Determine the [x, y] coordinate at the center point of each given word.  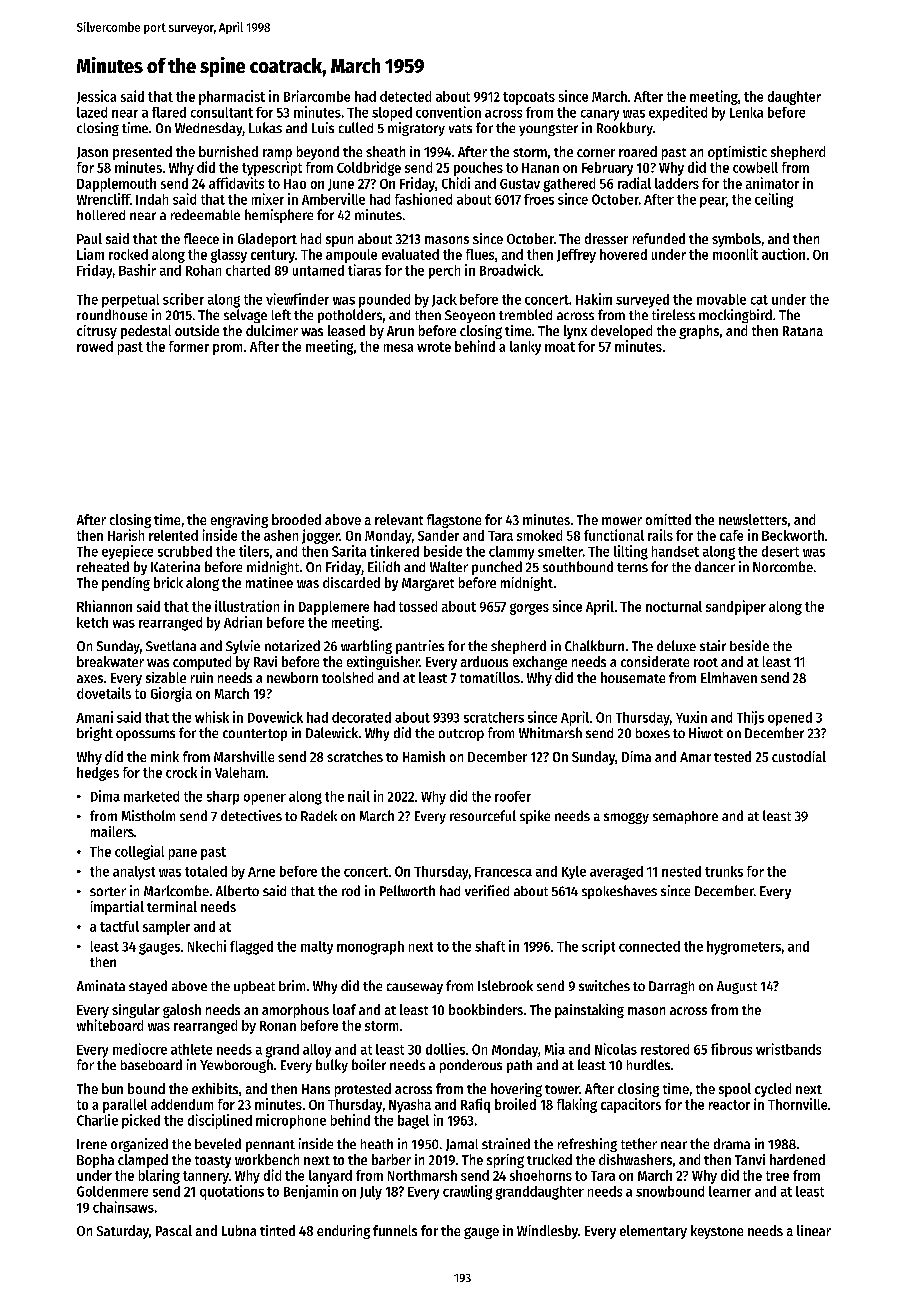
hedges [98, 774]
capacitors [631, 1105]
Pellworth [407, 890]
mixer [268, 199]
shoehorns [541, 1175]
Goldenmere [112, 1191]
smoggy [626, 818]
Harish [126, 535]
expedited [678, 113]
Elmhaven [729, 677]
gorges [529, 609]
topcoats [529, 98]
